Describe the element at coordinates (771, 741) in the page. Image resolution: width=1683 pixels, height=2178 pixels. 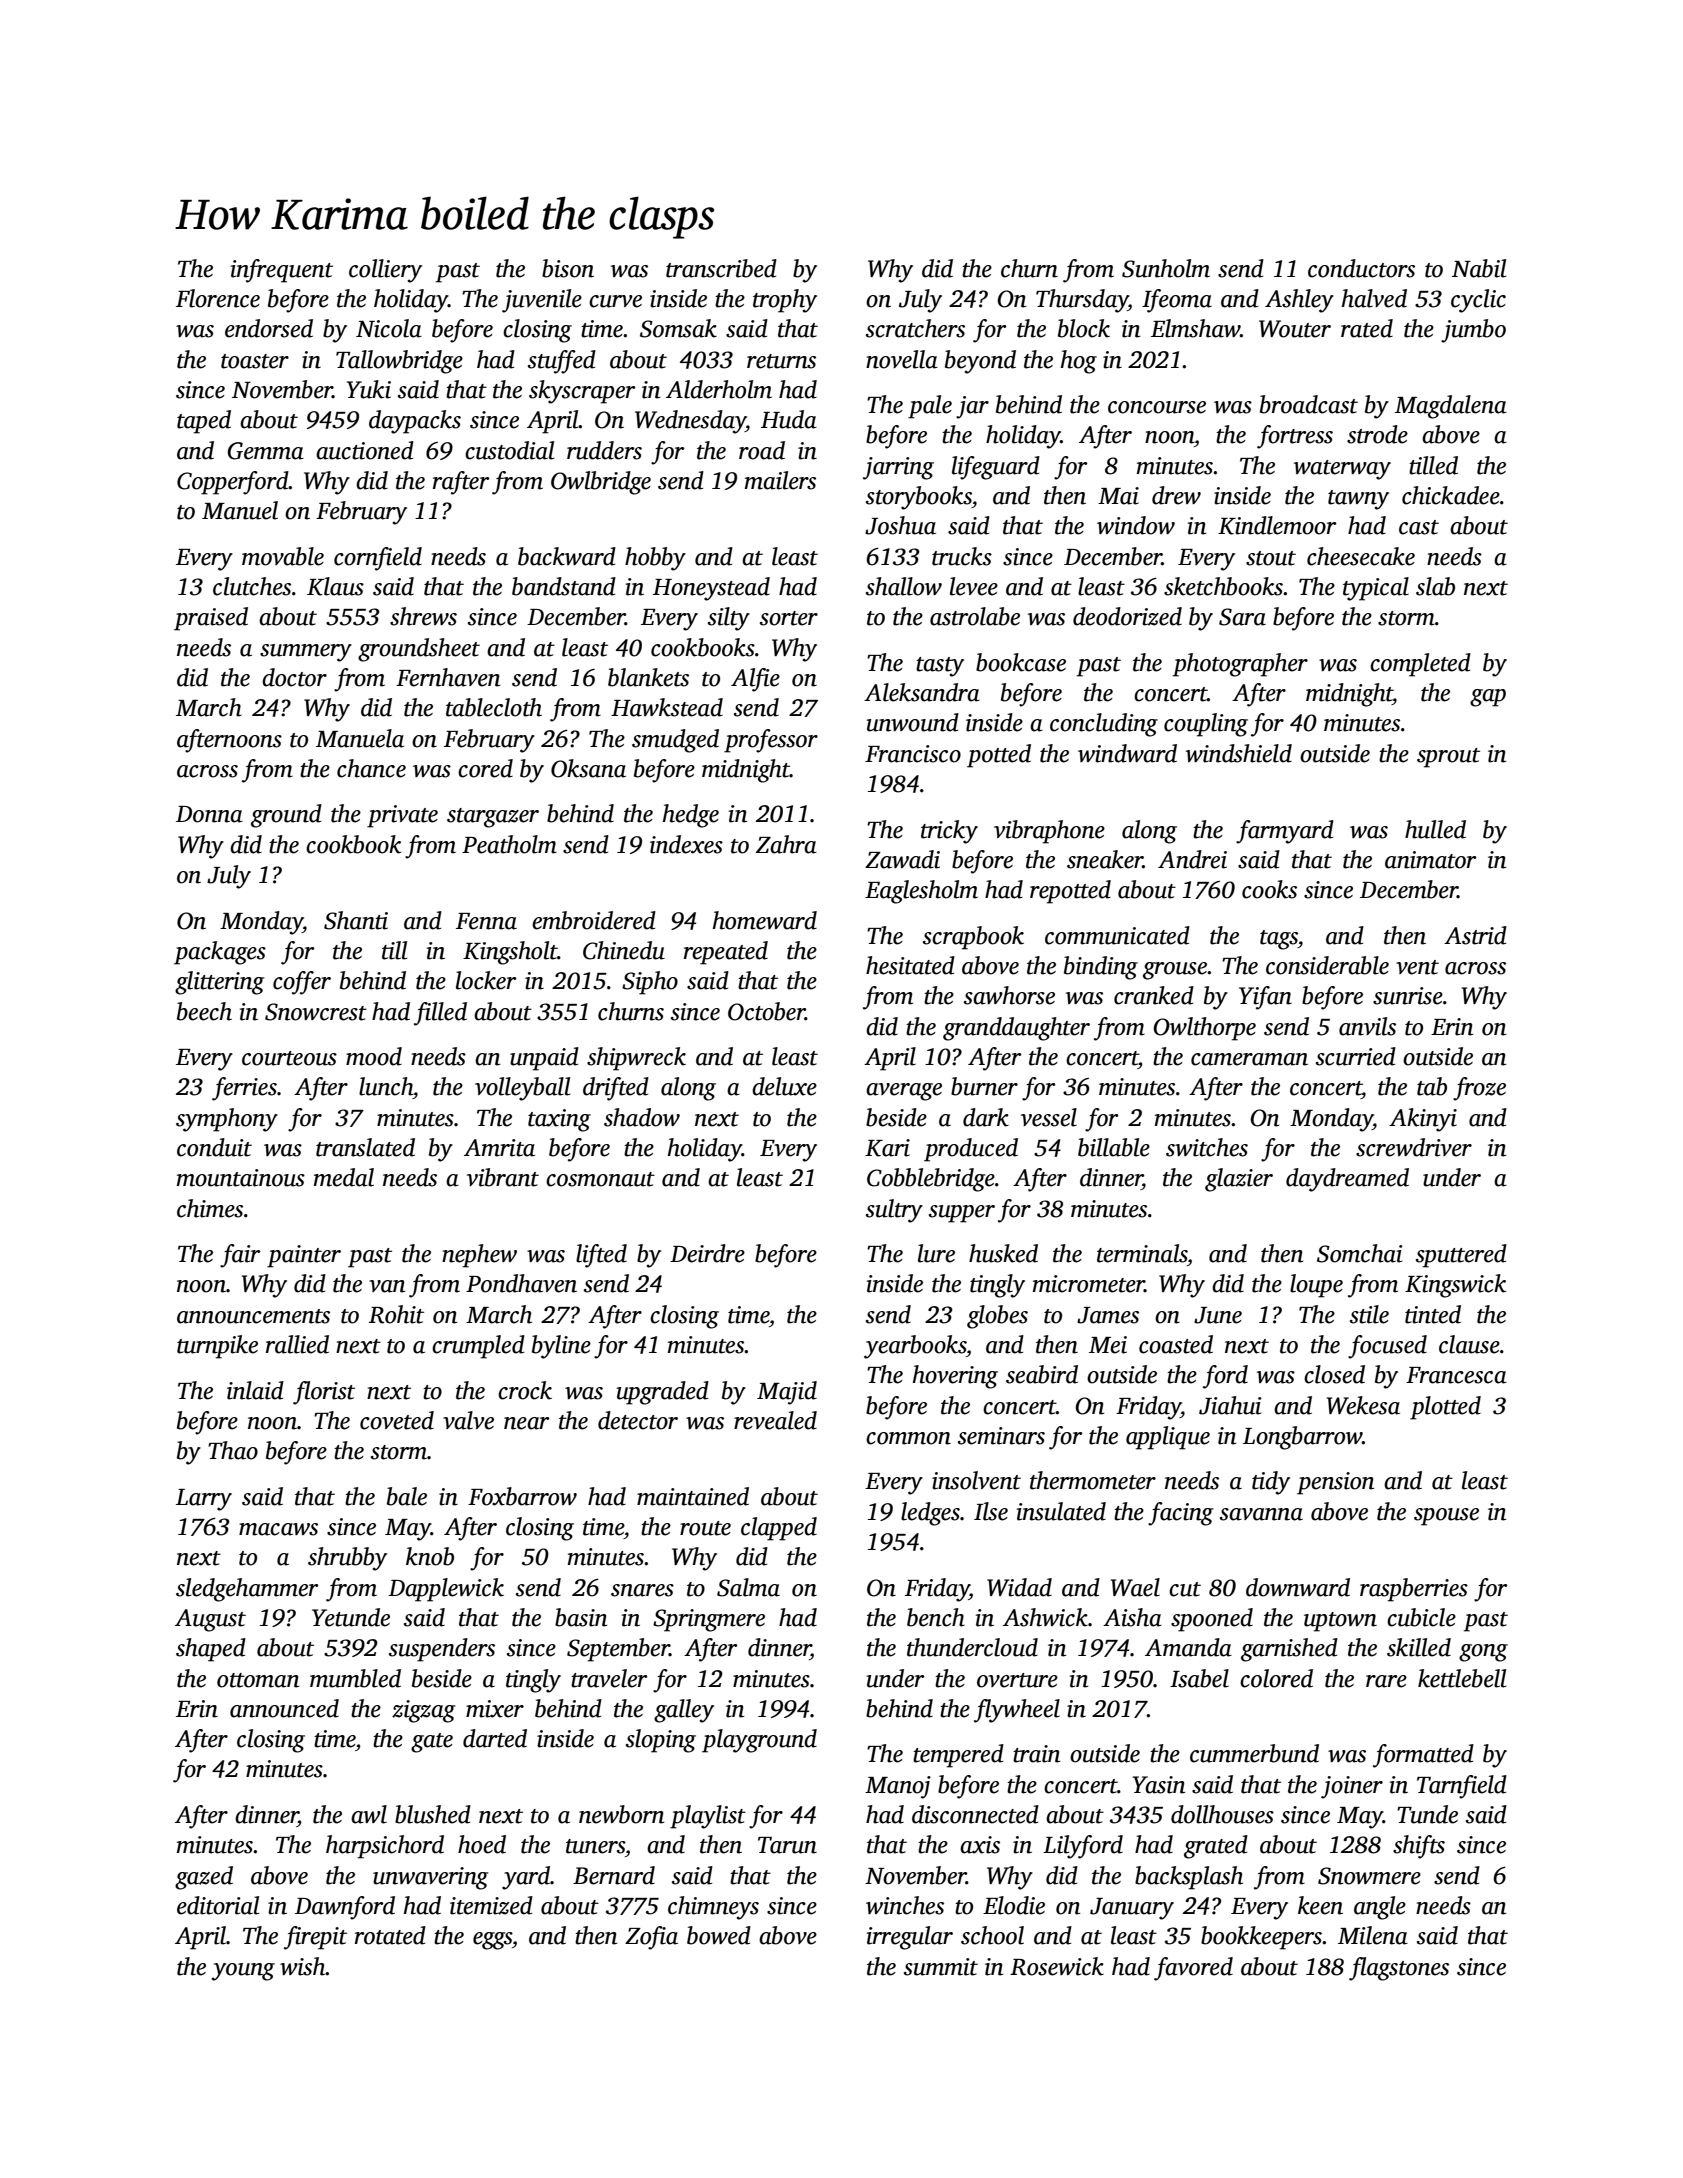
I see `professor` at that location.
